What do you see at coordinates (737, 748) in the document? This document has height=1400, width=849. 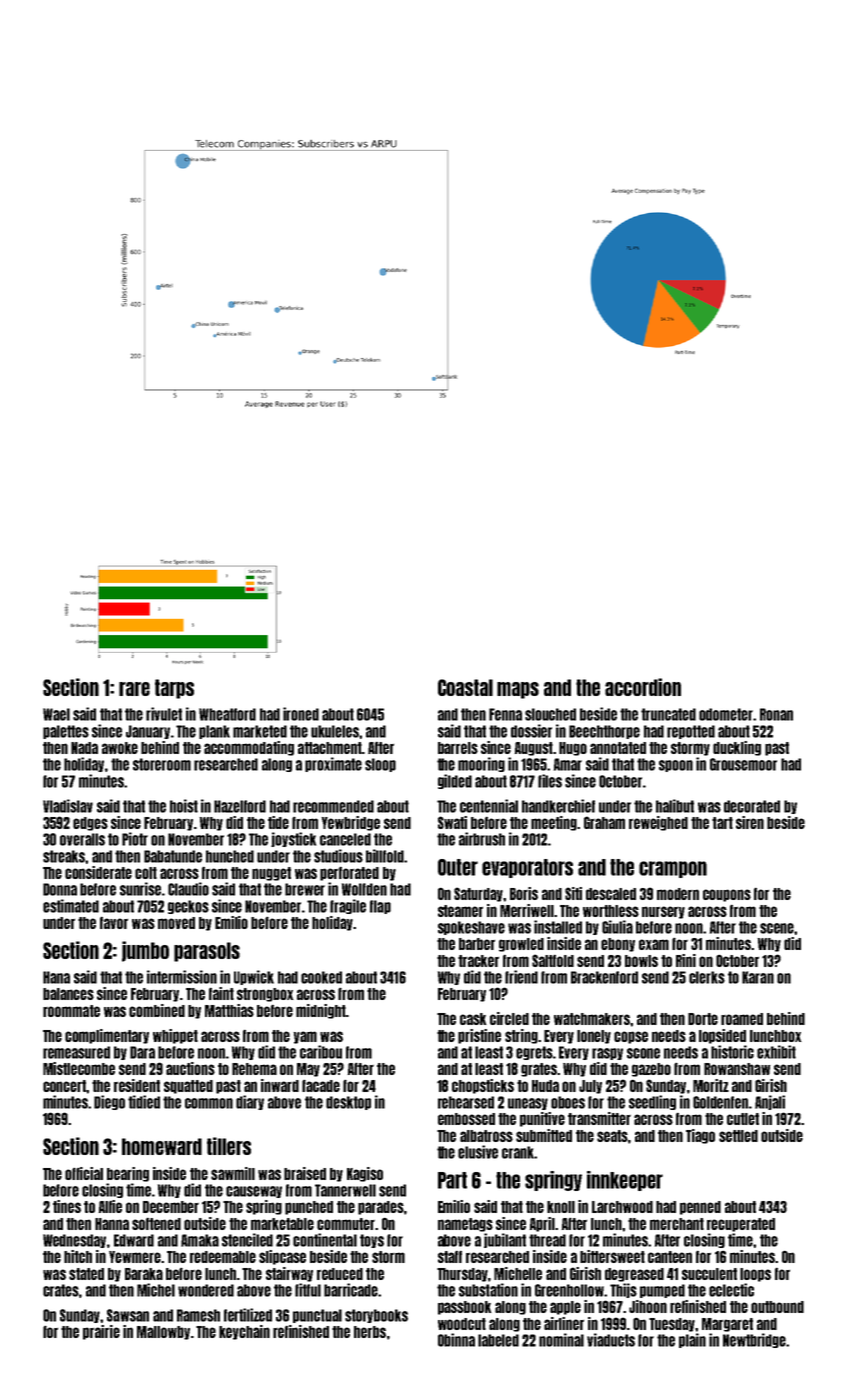 I see `duckling` at bounding box center [737, 748].
